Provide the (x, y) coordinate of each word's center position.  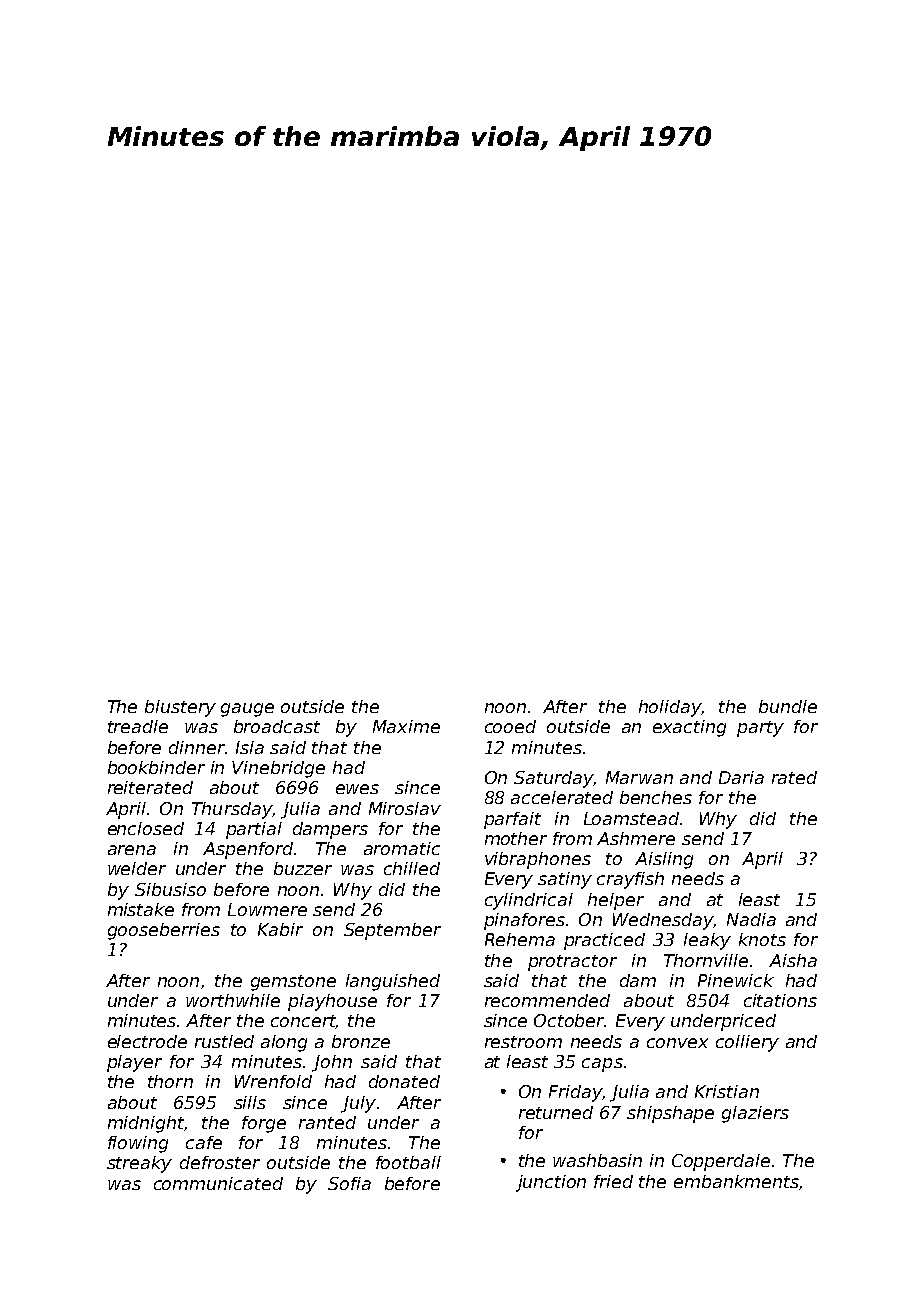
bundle (788, 706)
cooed (510, 726)
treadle (138, 726)
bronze (361, 1041)
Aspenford (248, 850)
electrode (147, 1041)
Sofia (349, 1183)
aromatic (402, 848)
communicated (218, 1183)
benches (656, 797)
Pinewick (736, 980)
